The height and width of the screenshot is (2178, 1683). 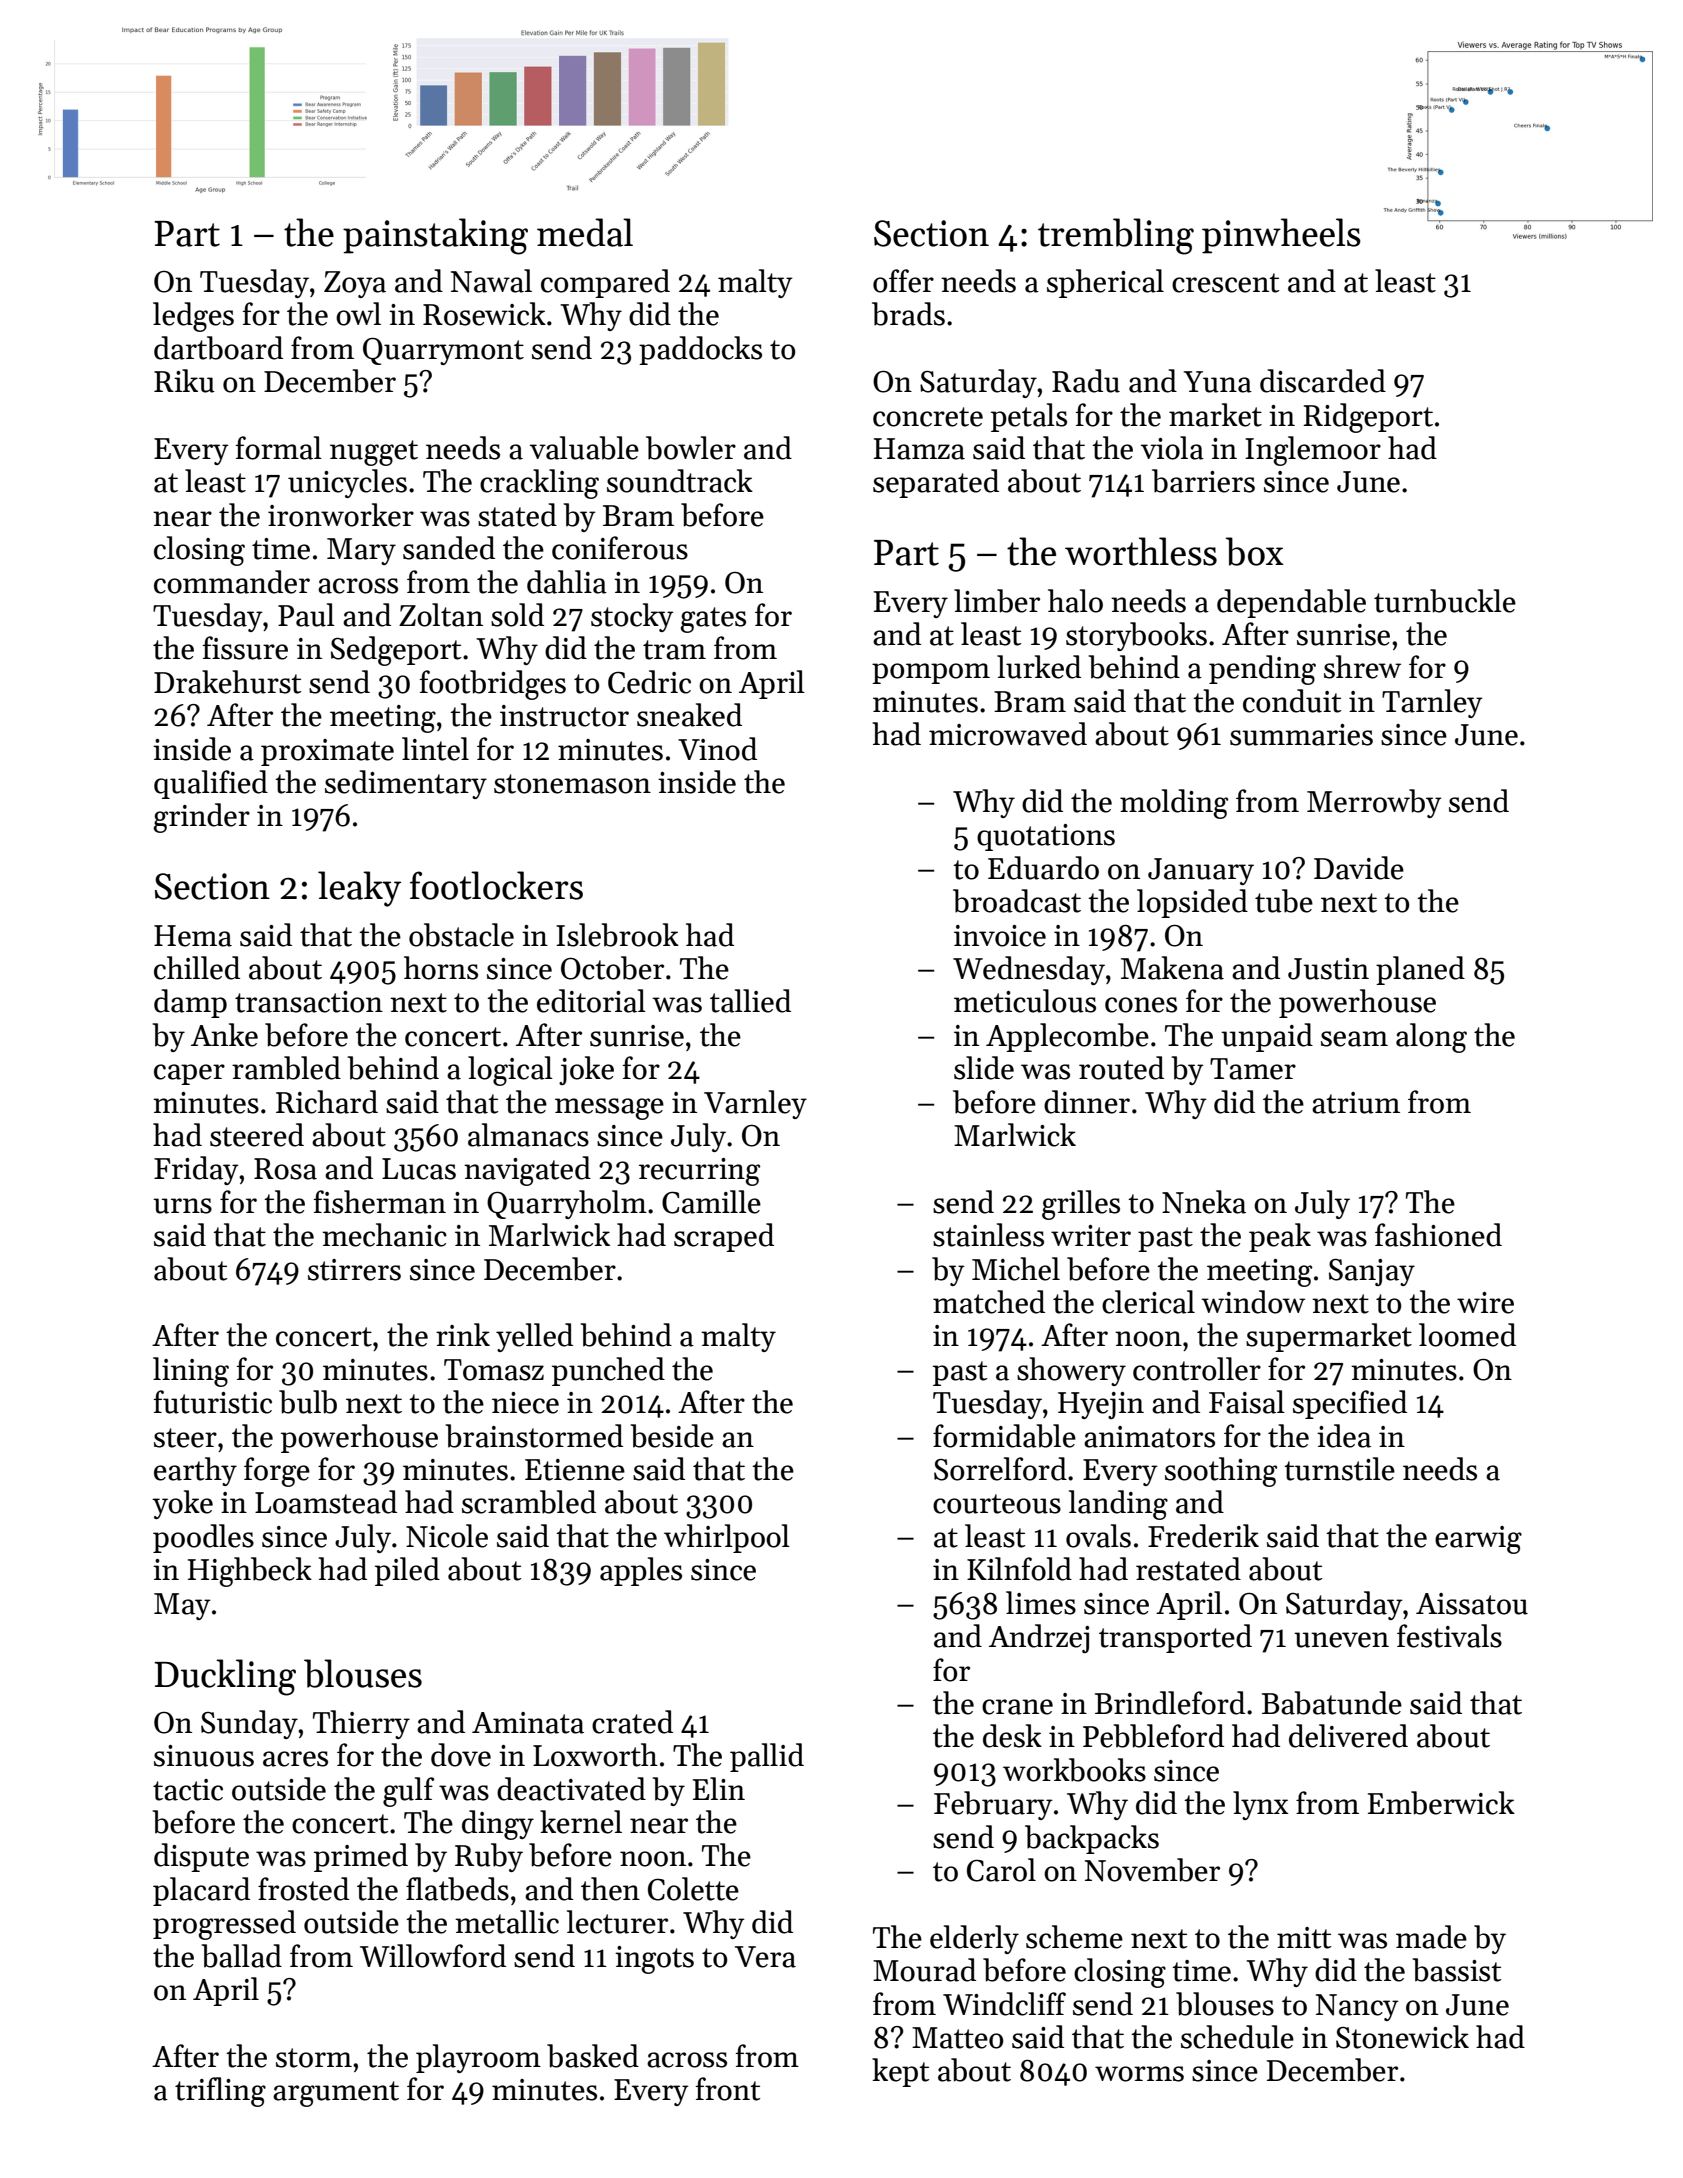 I want to click on transported, so click(x=1175, y=1638).
